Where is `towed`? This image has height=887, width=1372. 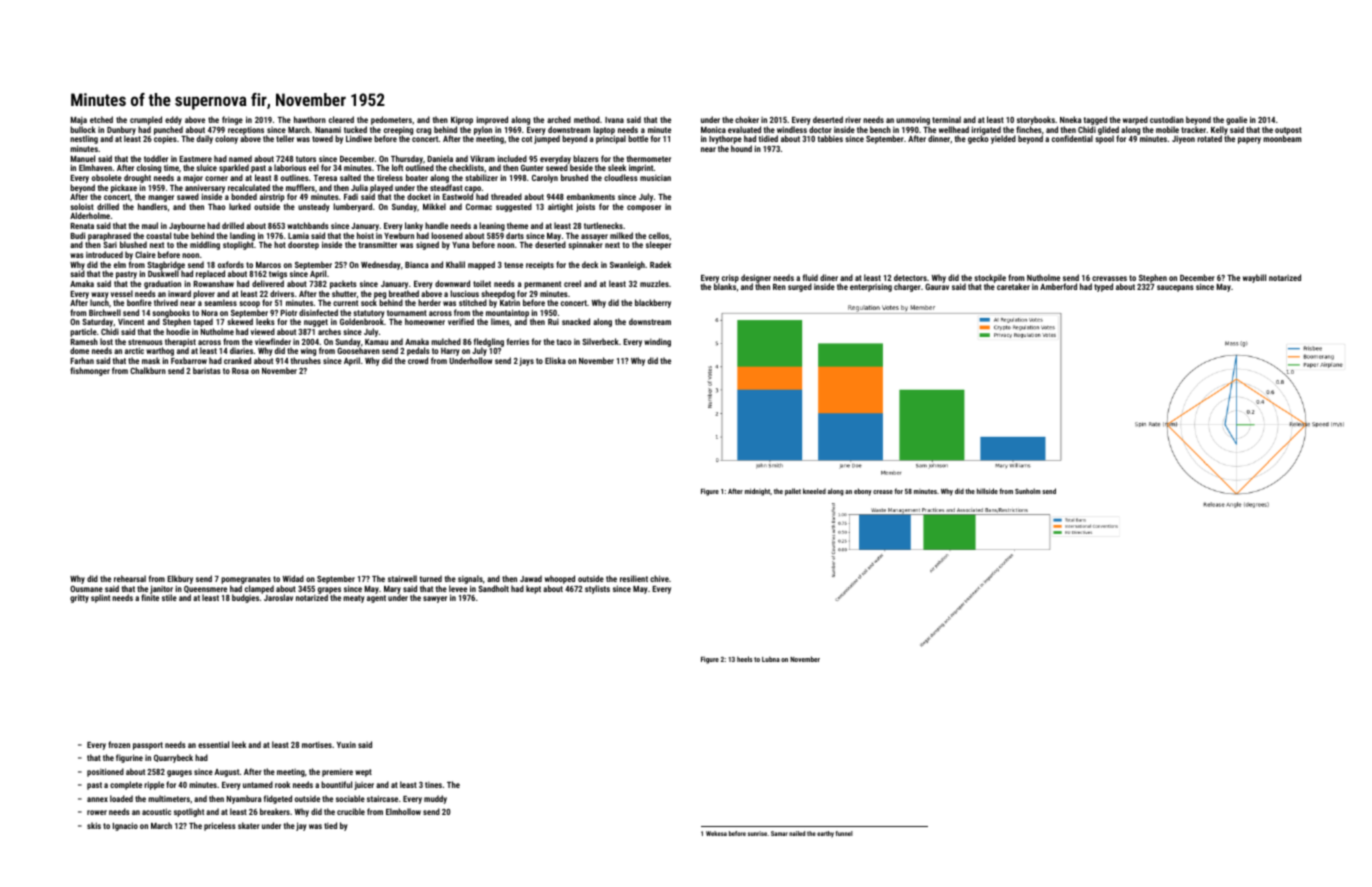
towed is located at coordinates (322, 138).
